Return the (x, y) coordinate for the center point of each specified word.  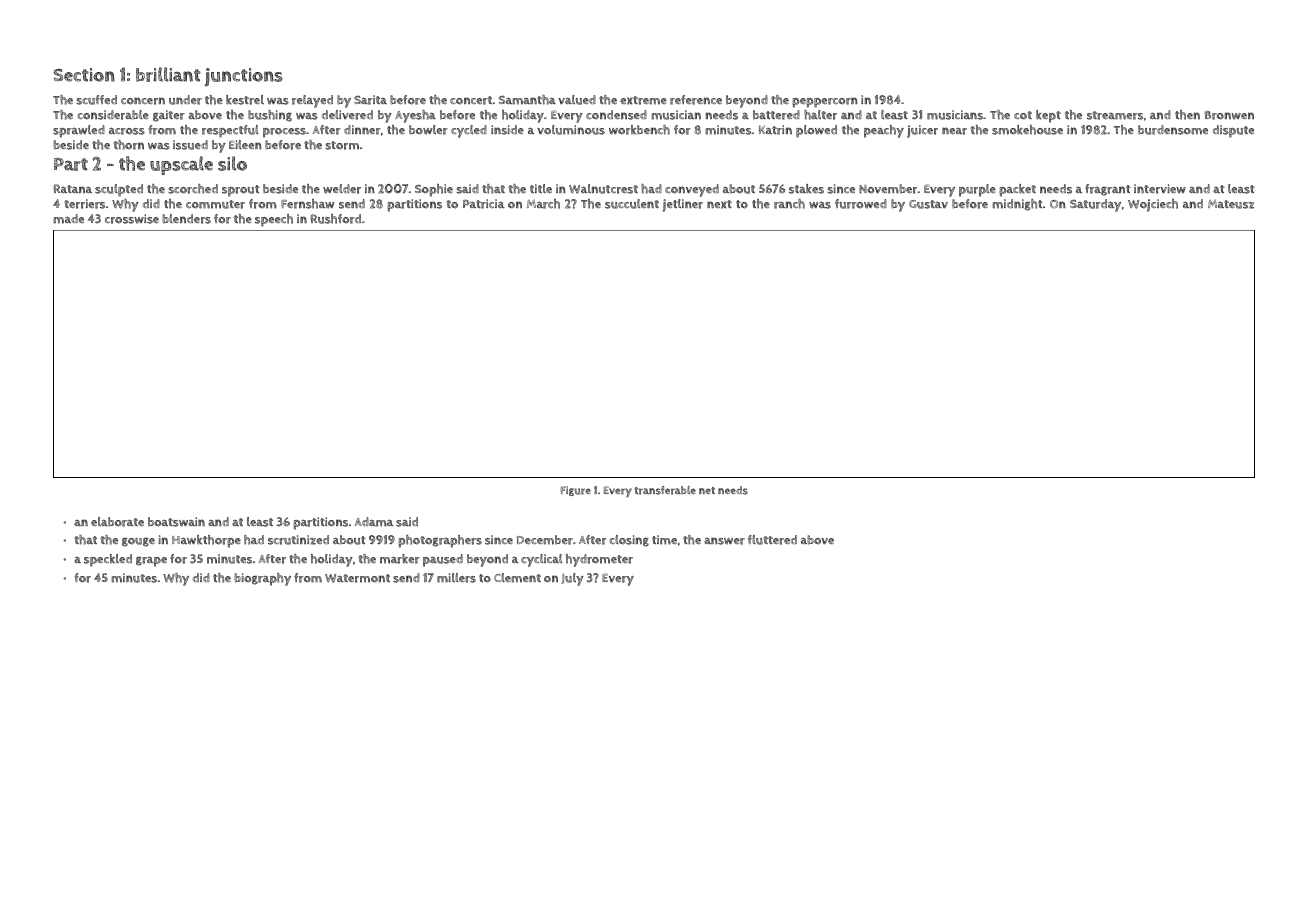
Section (84, 75)
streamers (1115, 115)
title (541, 188)
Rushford (336, 219)
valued (577, 100)
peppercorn (825, 102)
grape (151, 561)
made (68, 219)
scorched (193, 189)
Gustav (928, 204)
